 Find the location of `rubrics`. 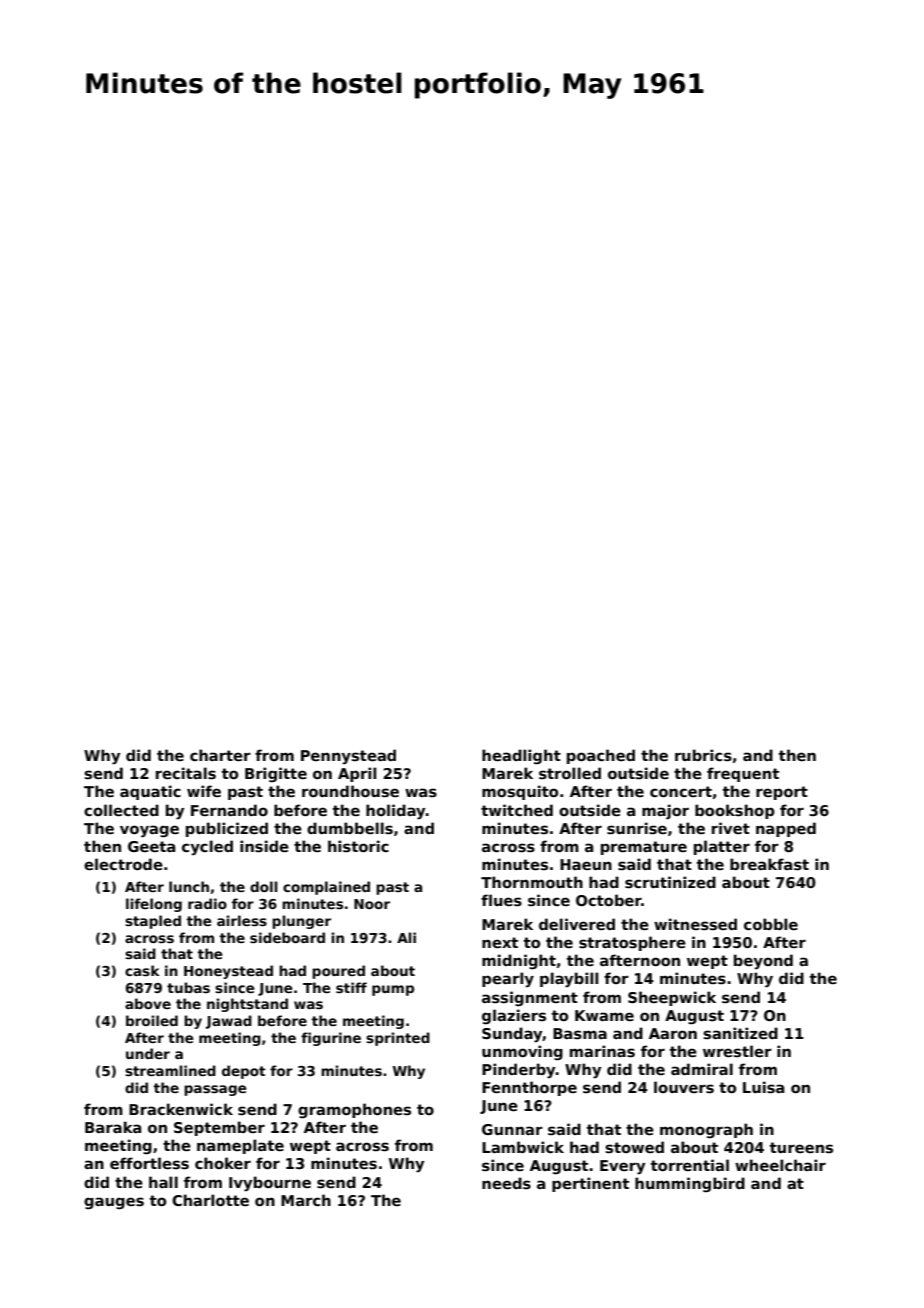

rubrics is located at coordinates (703, 755).
